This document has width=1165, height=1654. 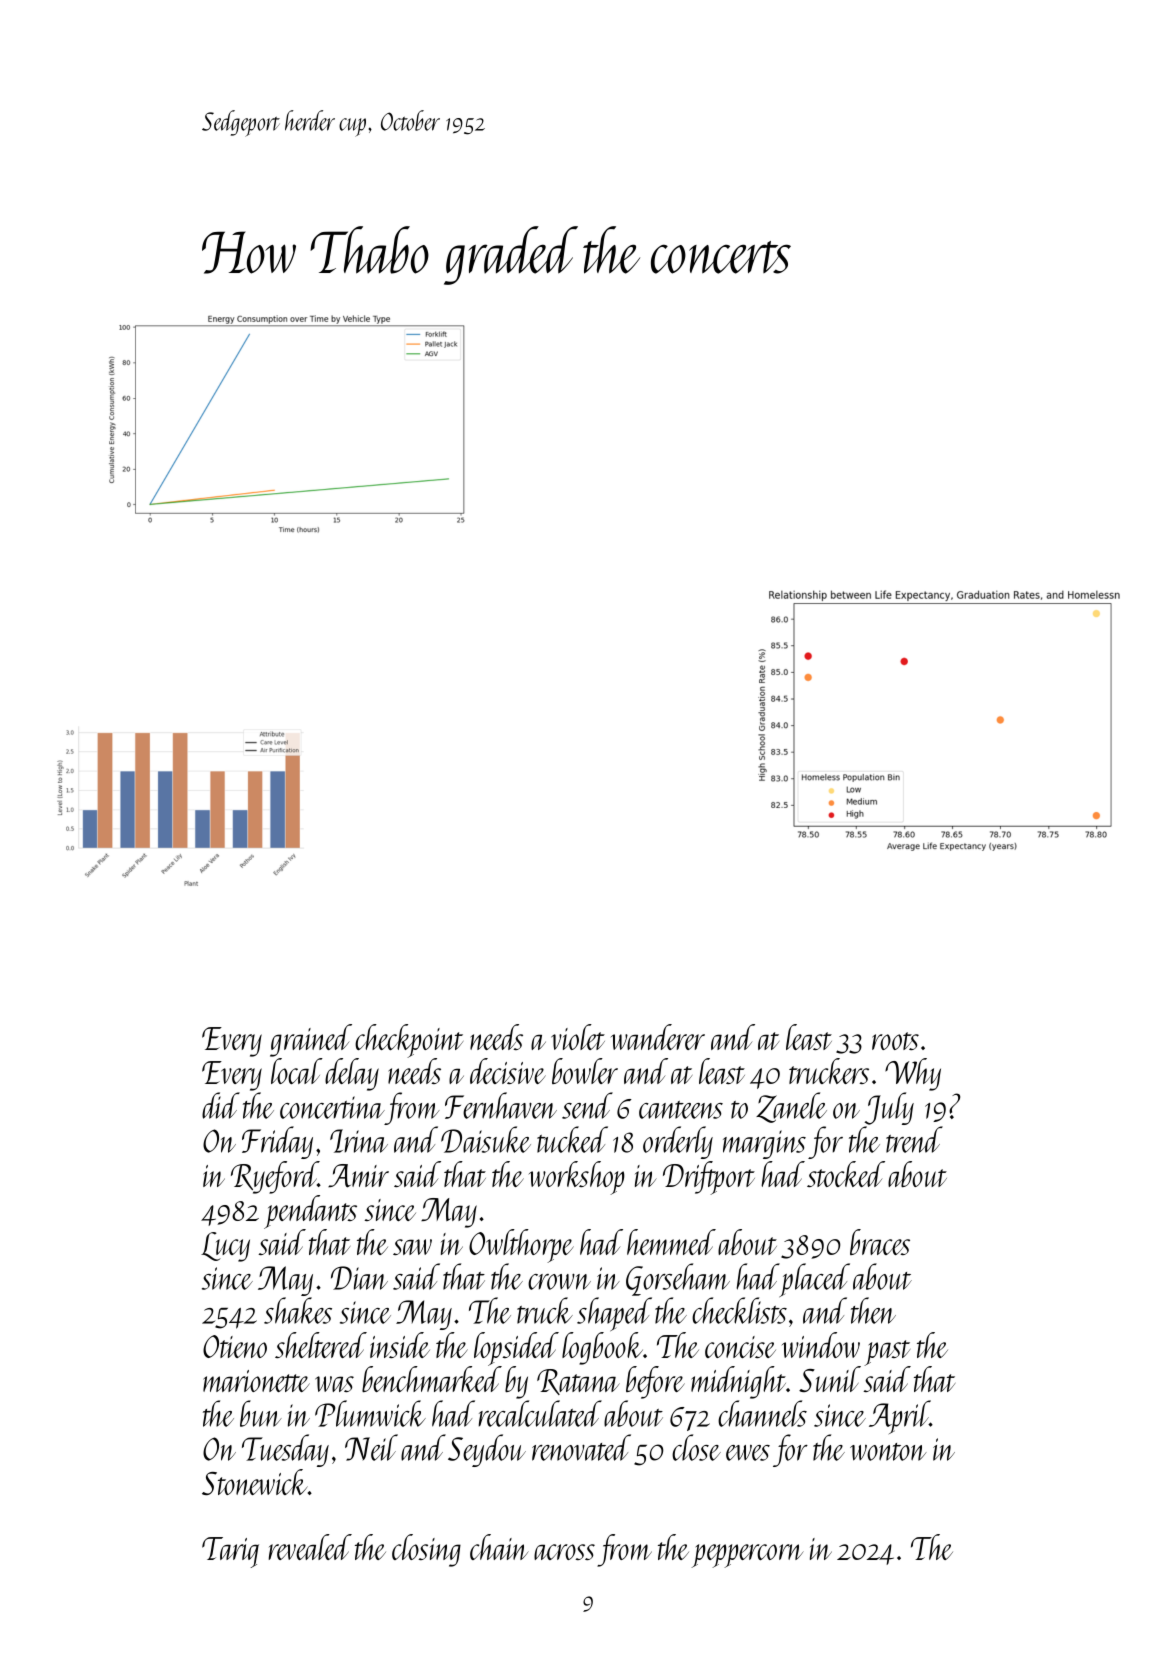 What do you see at coordinates (311, 1040) in the document?
I see `grained` at bounding box center [311, 1040].
